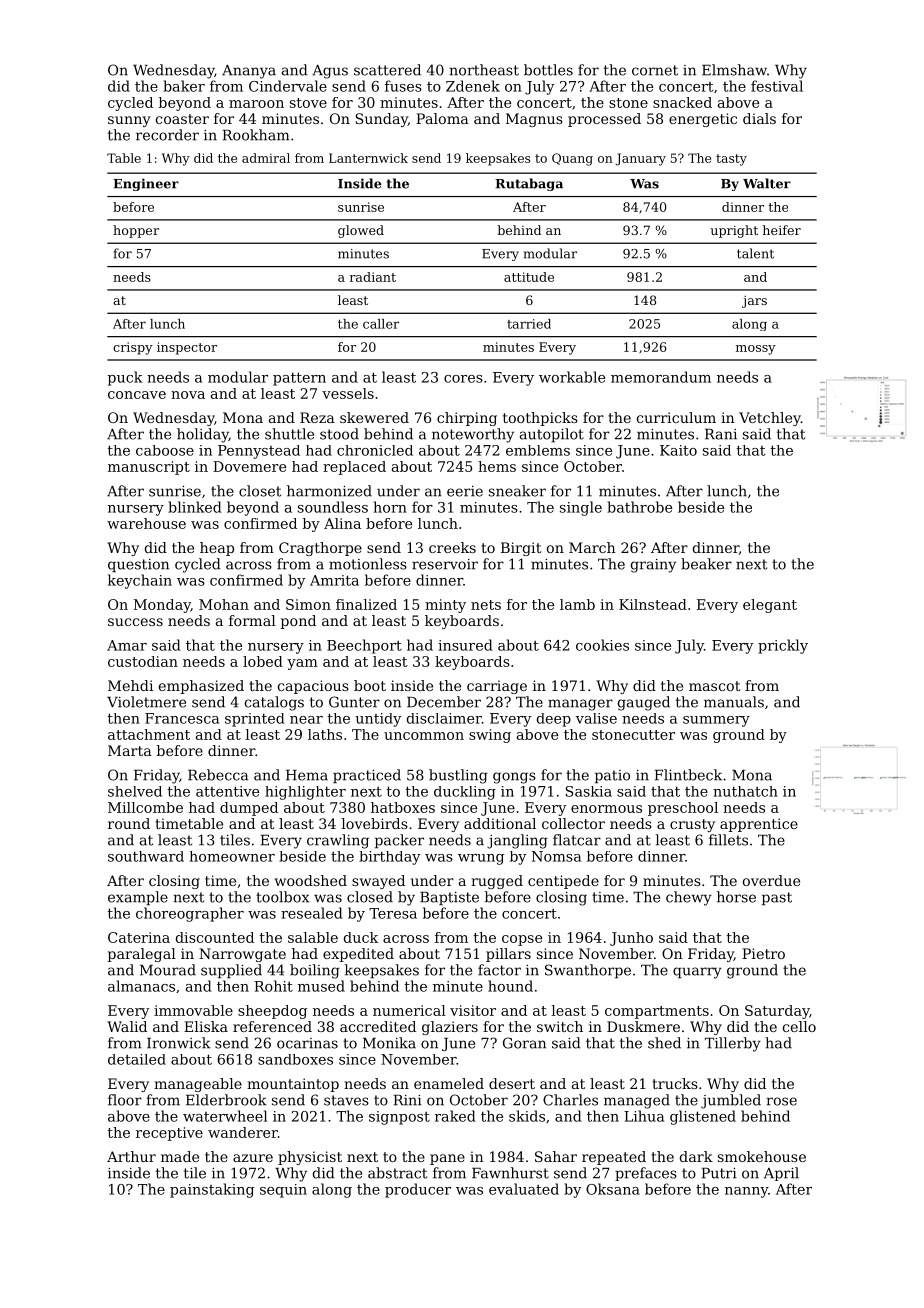 The image size is (924, 1308). Describe the element at coordinates (661, 377) in the page. I see `memorandum` at that location.
